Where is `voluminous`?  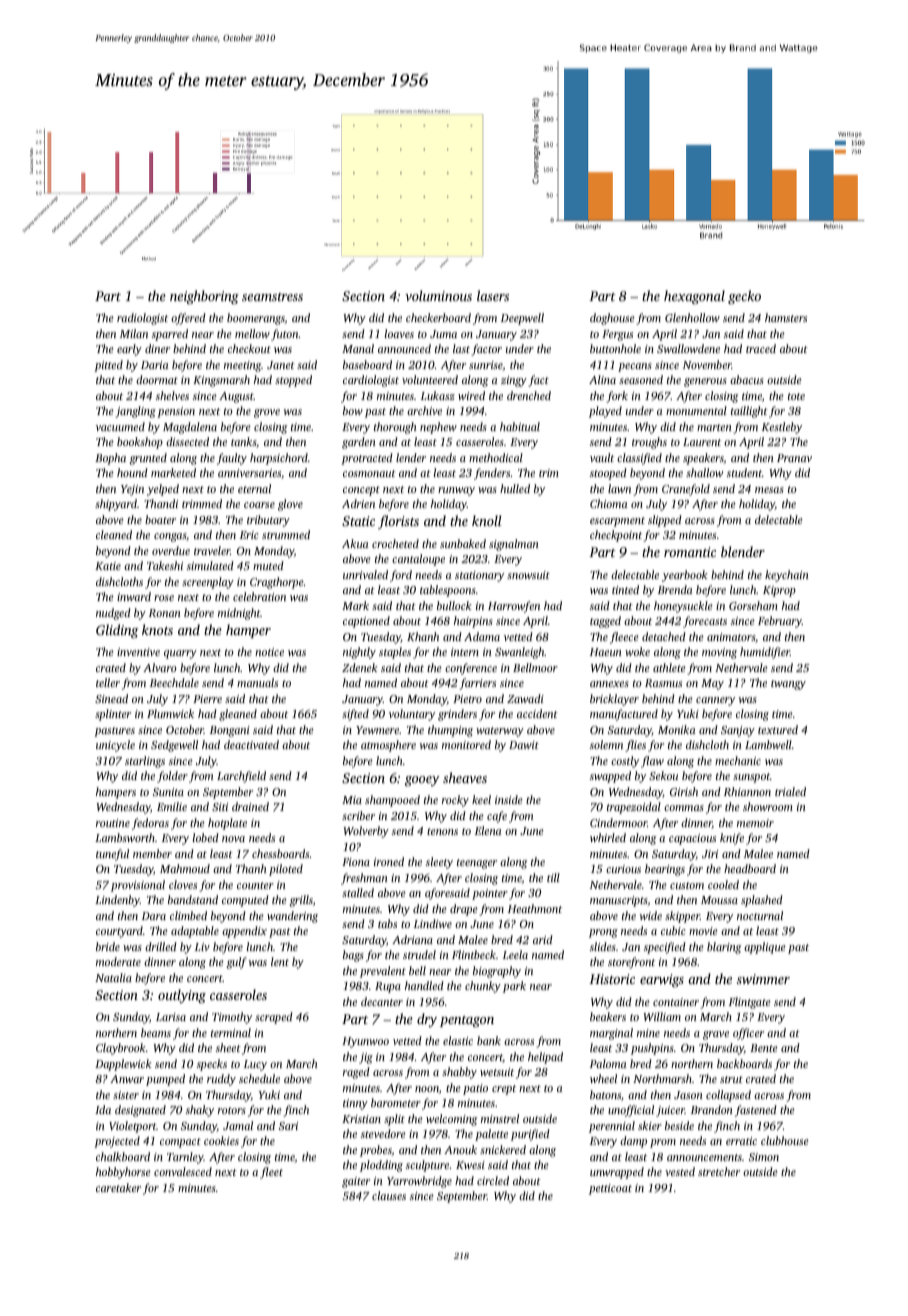 voluminous is located at coordinates (438, 295).
